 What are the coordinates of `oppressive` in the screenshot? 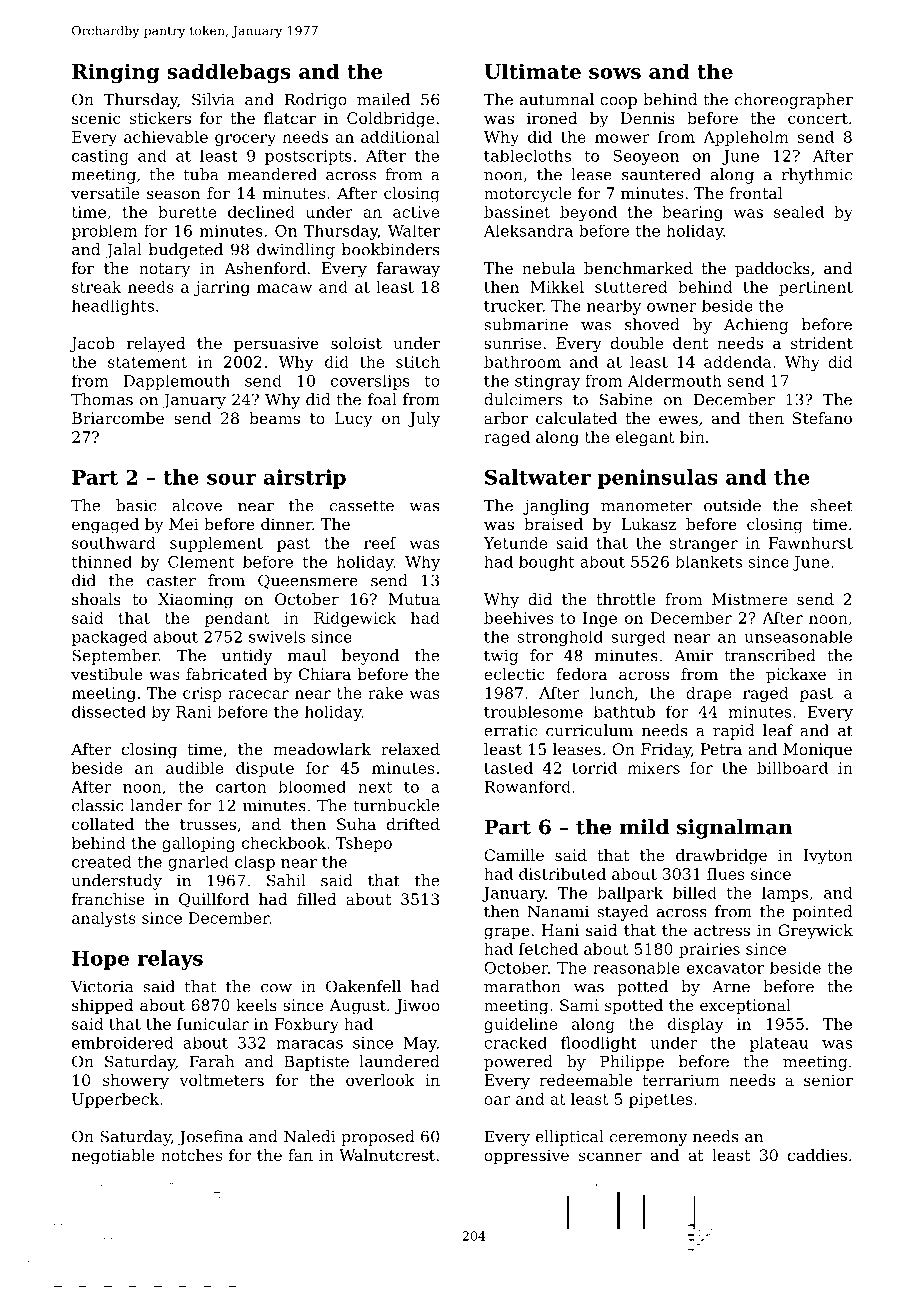 It's located at (526, 1157).
